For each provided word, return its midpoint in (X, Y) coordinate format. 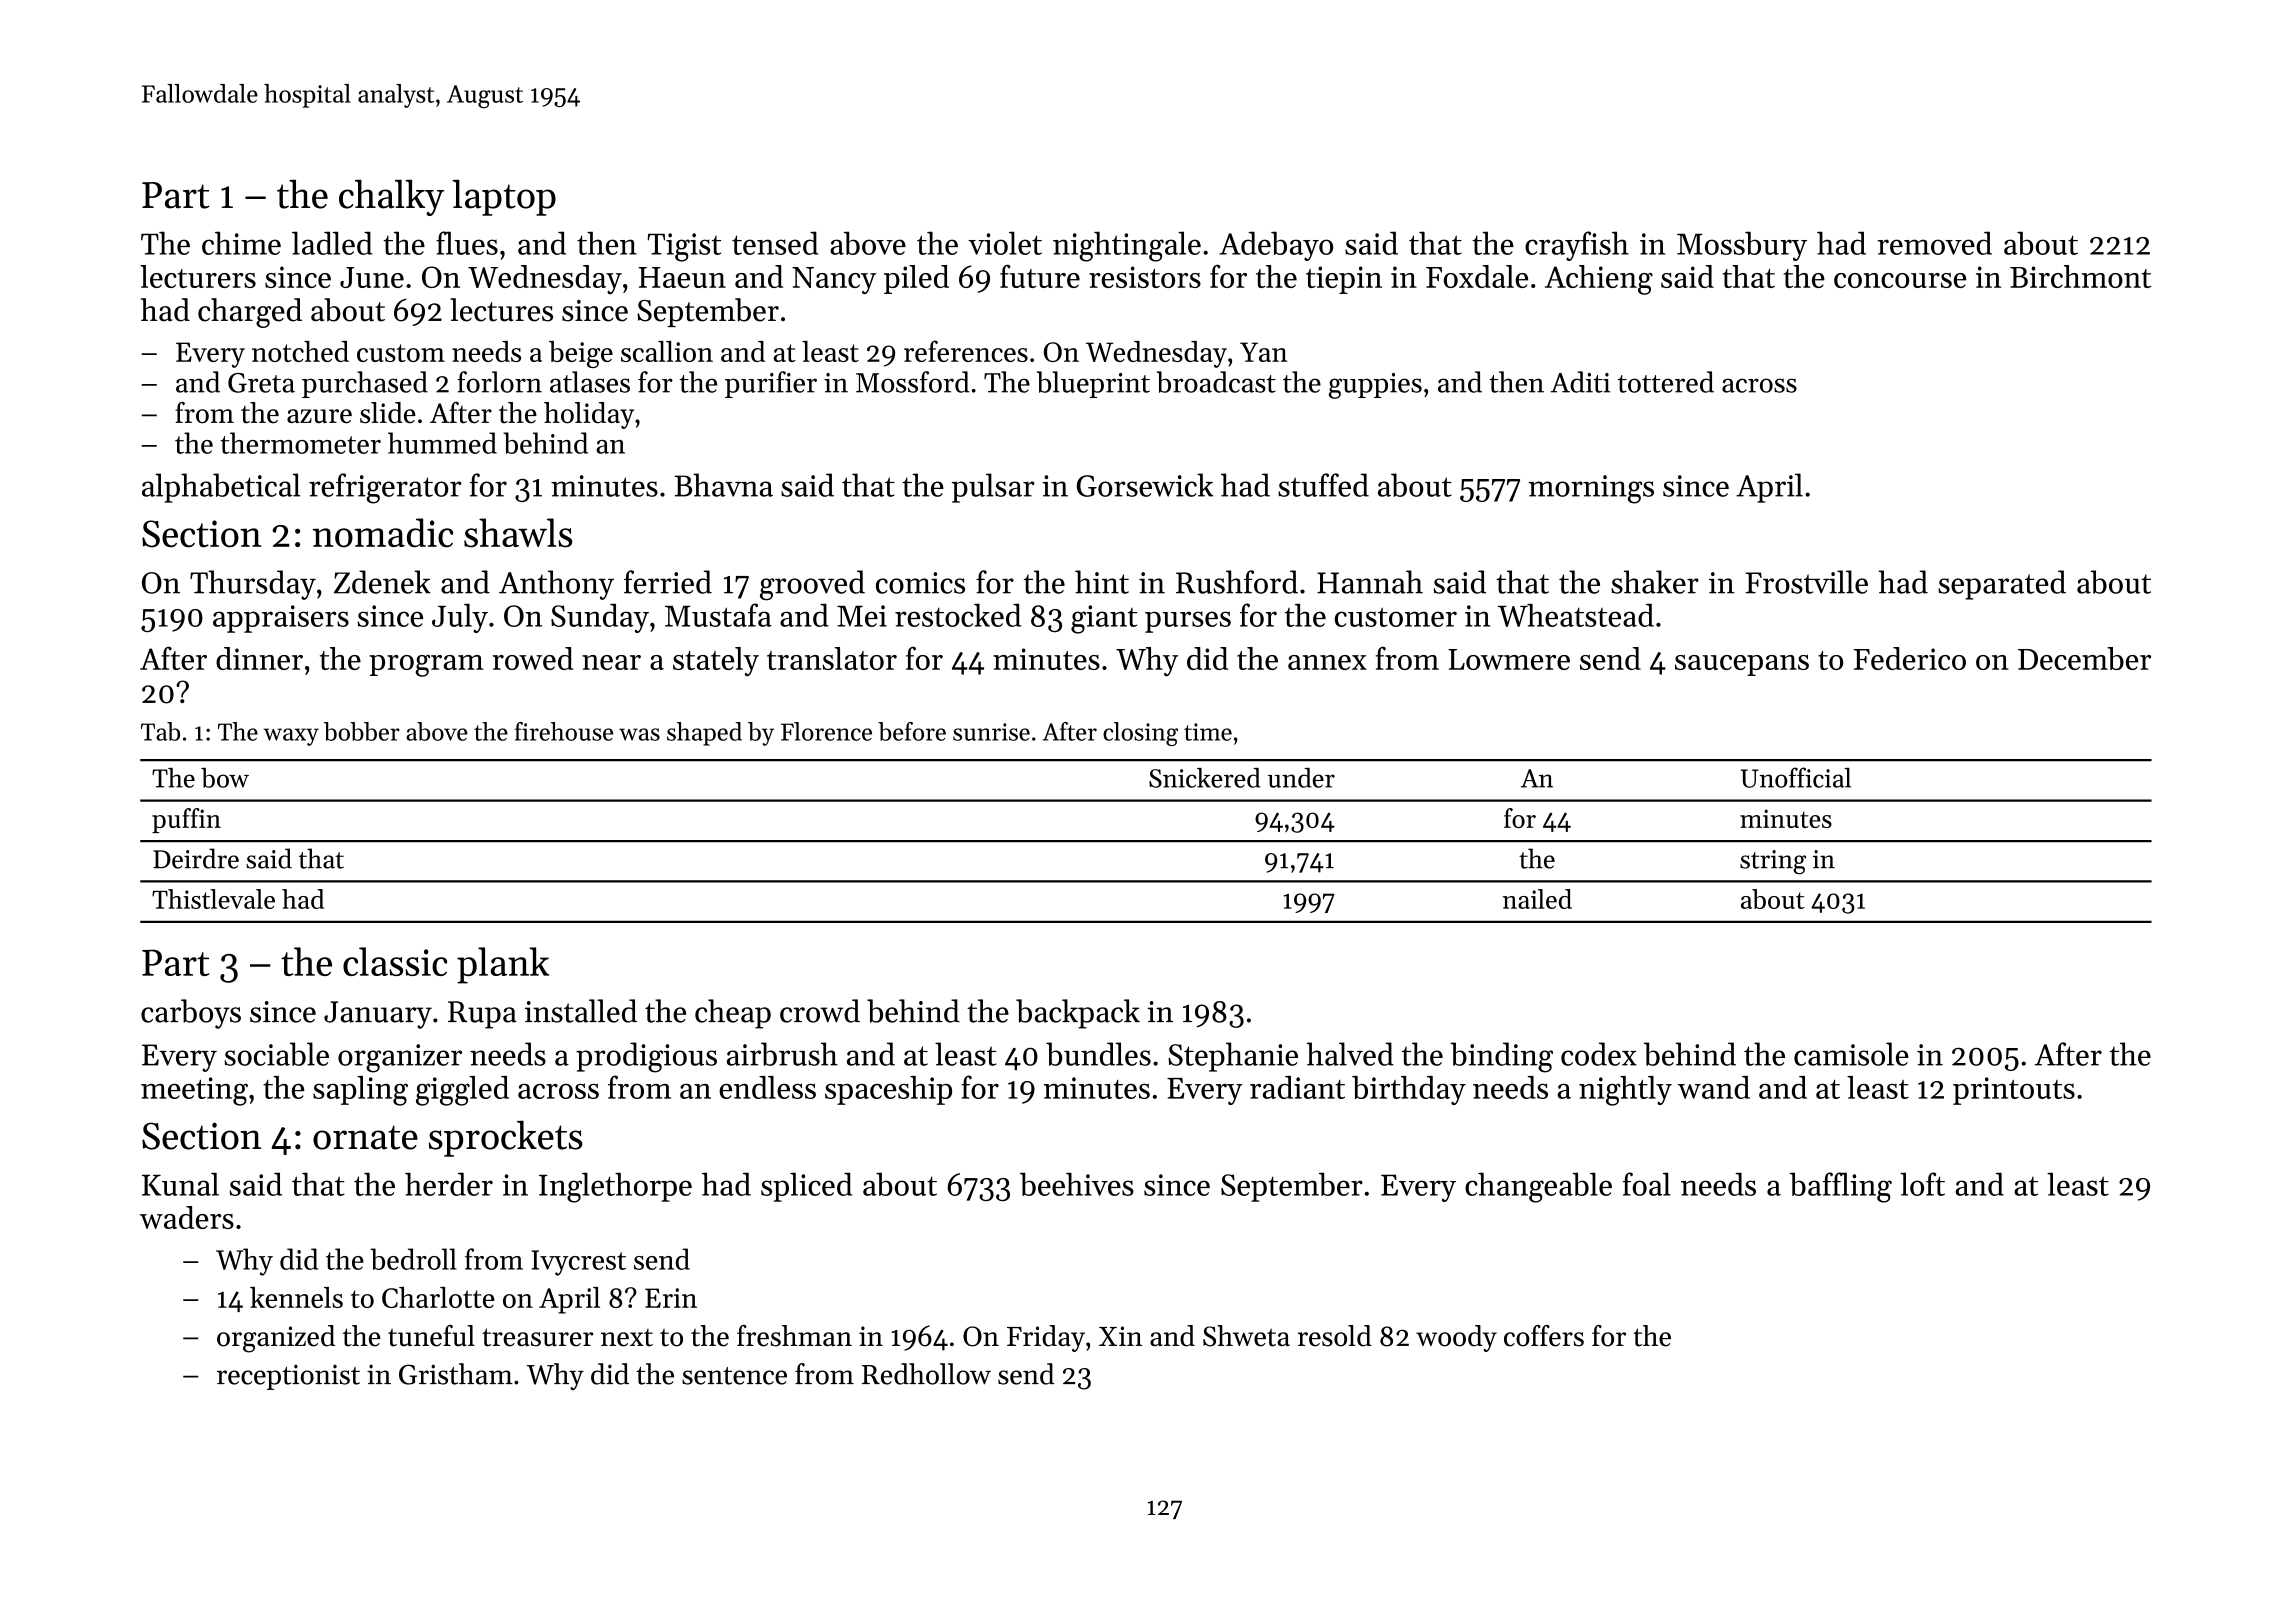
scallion (667, 351)
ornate (365, 1137)
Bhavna (723, 485)
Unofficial (1796, 777)
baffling (1840, 1187)
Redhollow (926, 1374)
